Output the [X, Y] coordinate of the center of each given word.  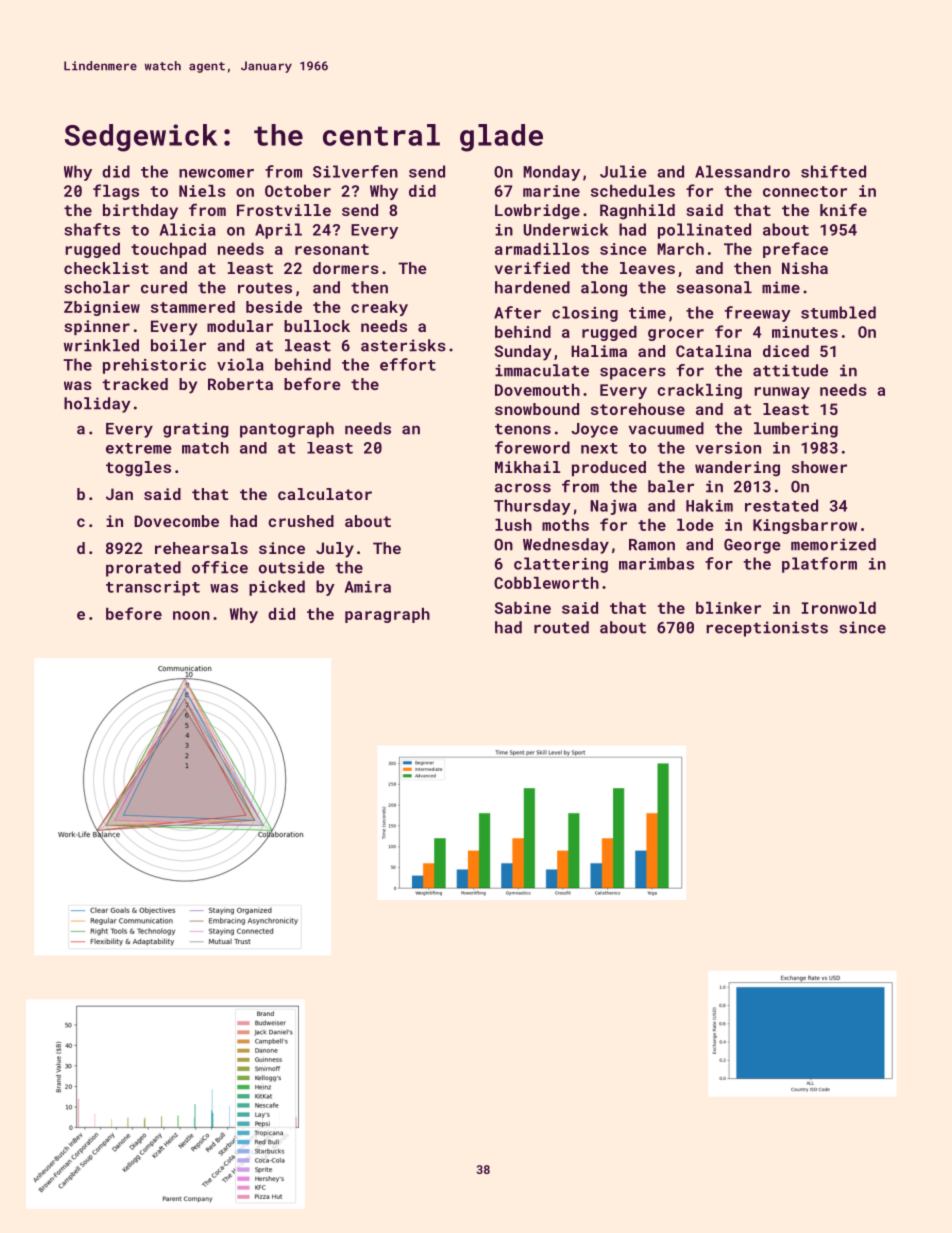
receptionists [767, 629]
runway [782, 393]
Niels [202, 191]
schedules [633, 191]
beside [274, 307]
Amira [368, 587]
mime [781, 287]
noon [191, 615]
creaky [379, 308]
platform [819, 565]
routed [561, 627]
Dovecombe [176, 521]
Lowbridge [537, 212]
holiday [97, 405]
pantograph [287, 430]
